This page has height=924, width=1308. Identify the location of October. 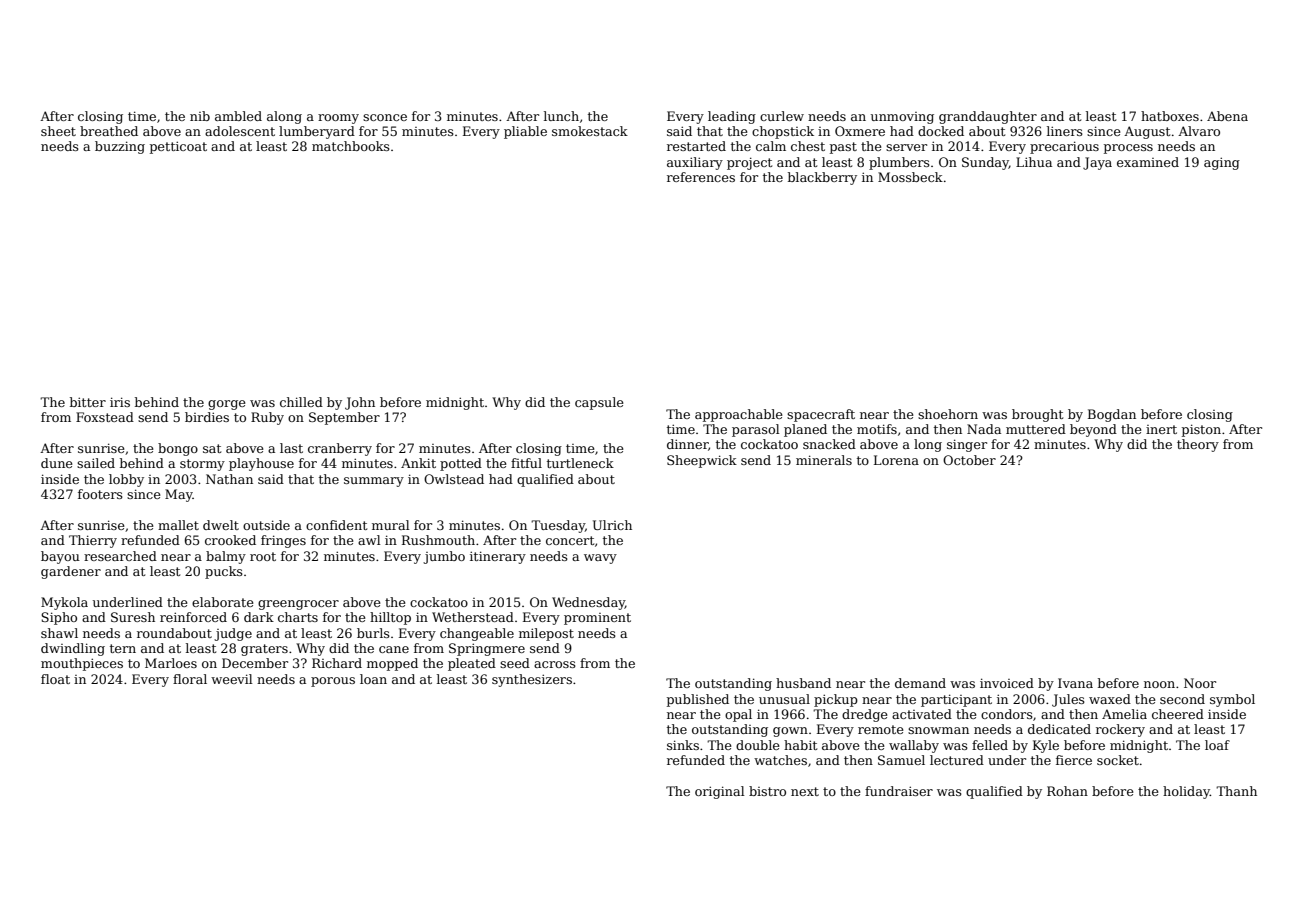
(969, 460).
